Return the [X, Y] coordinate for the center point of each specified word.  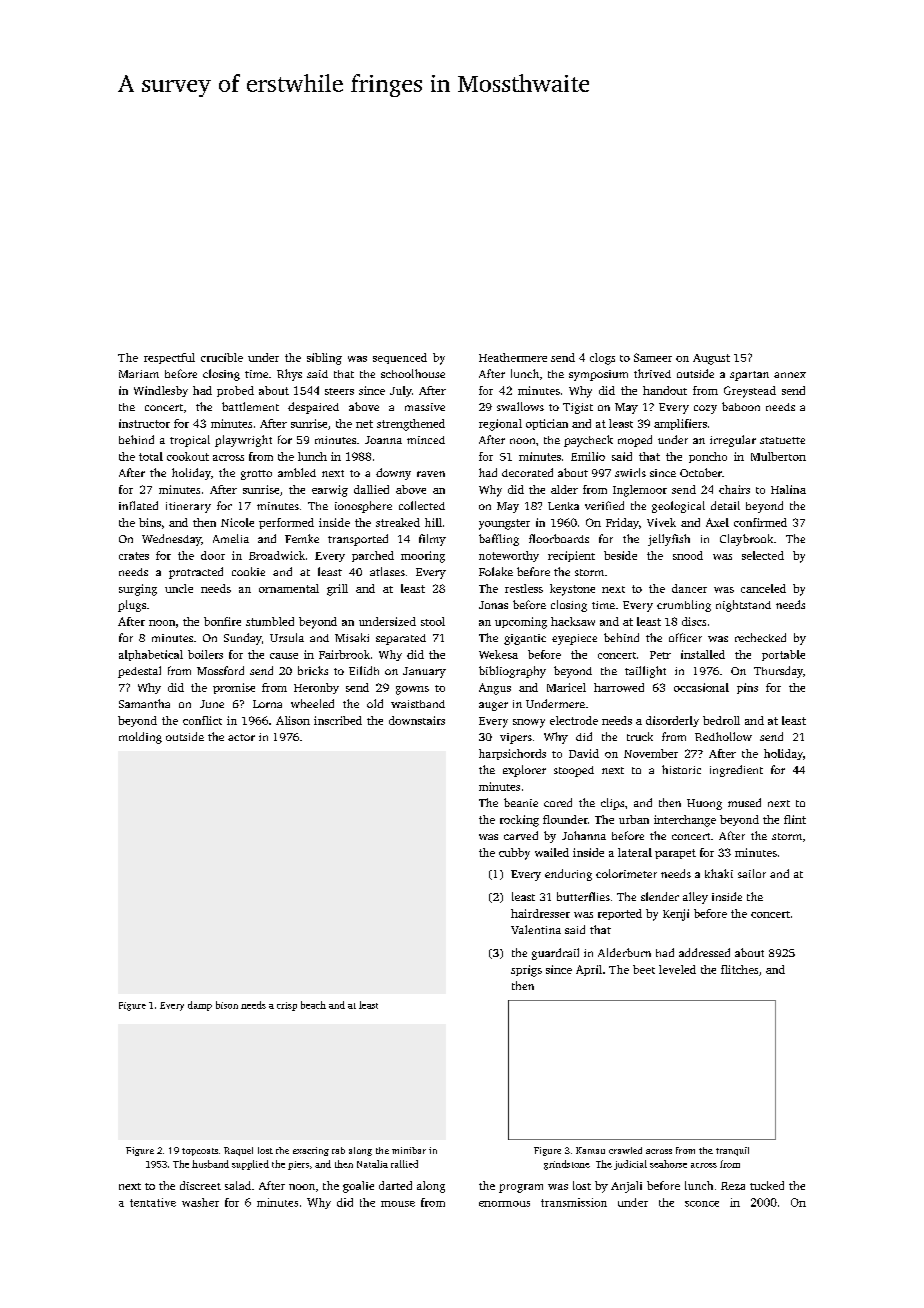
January [424, 672]
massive [425, 407]
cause [284, 656]
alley [695, 898]
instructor [144, 423]
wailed [552, 852]
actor [241, 737]
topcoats [200, 1152]
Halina [788, 489]
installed [703, 654]
